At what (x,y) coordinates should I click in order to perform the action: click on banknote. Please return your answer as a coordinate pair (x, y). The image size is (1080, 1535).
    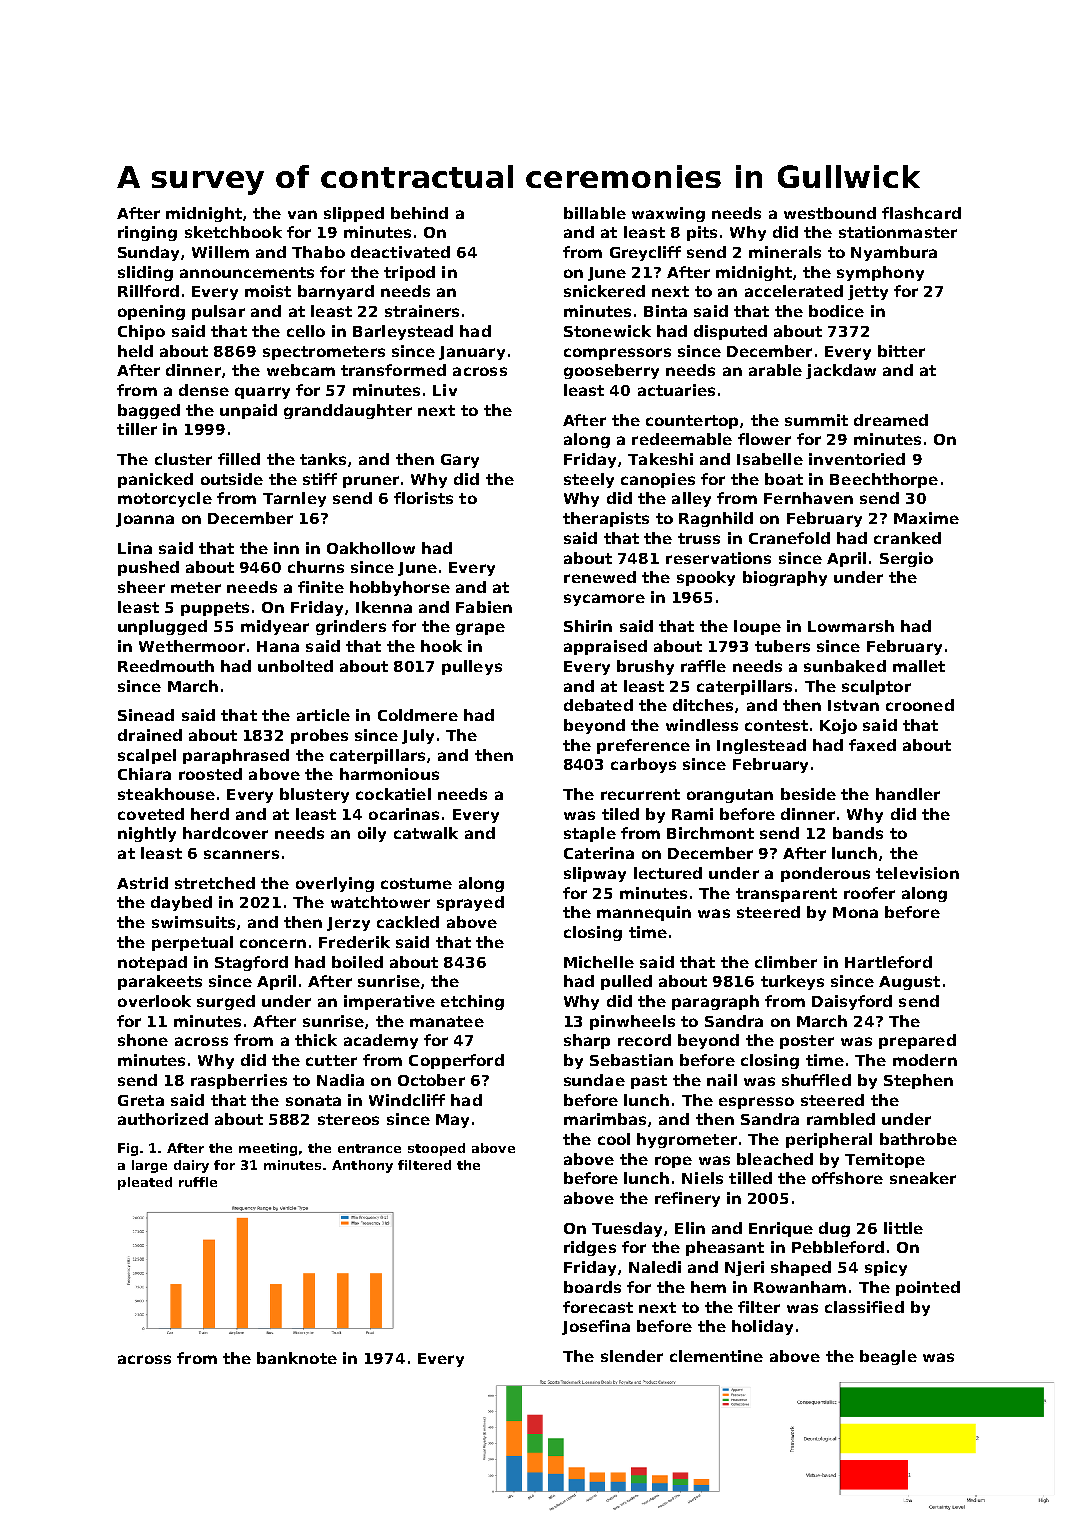
    Looking at the image, I should click on (297, 1358).
